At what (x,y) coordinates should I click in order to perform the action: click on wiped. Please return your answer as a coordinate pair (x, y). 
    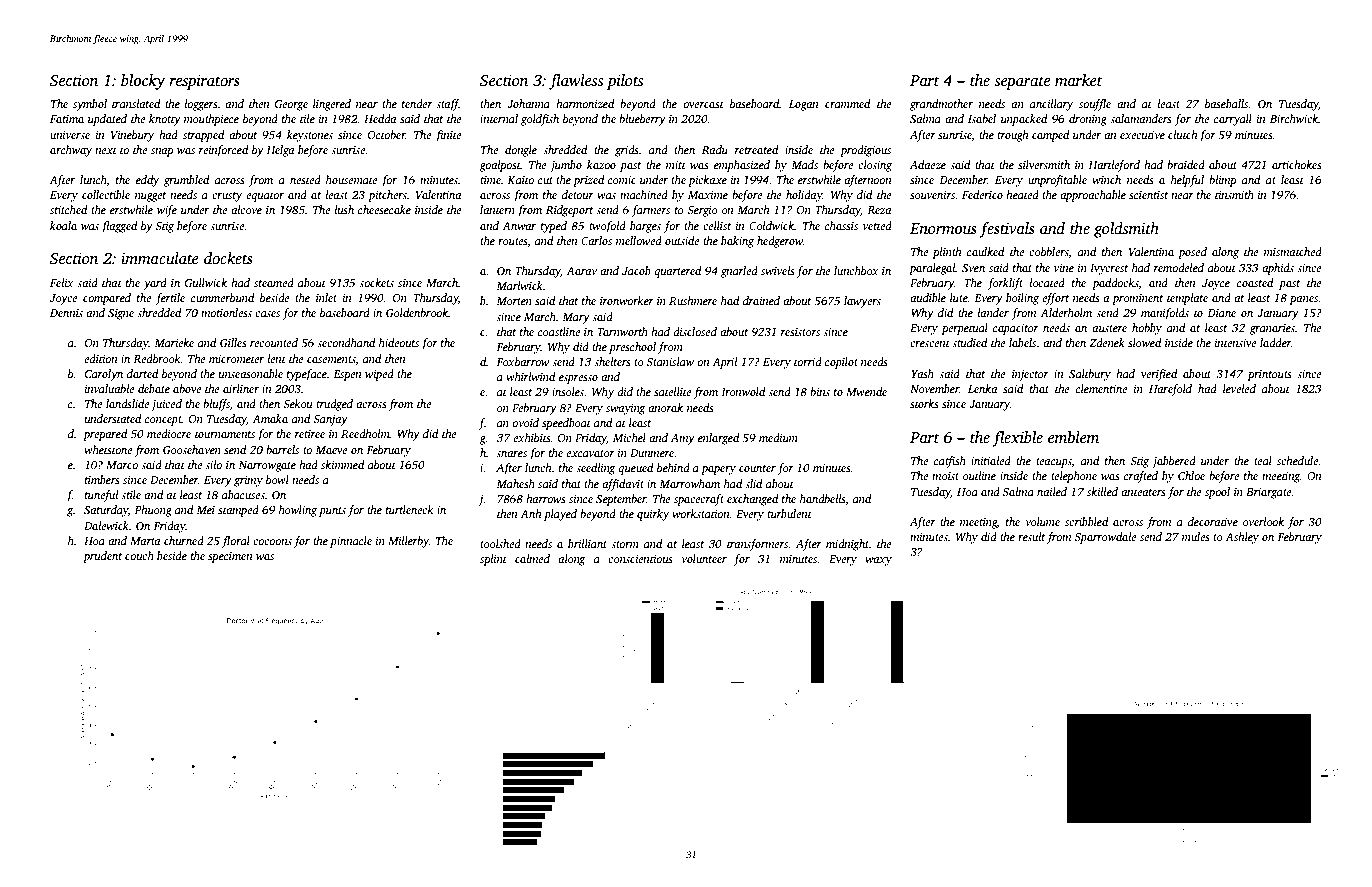
    Looking at the image, I should click on (379, 375).
